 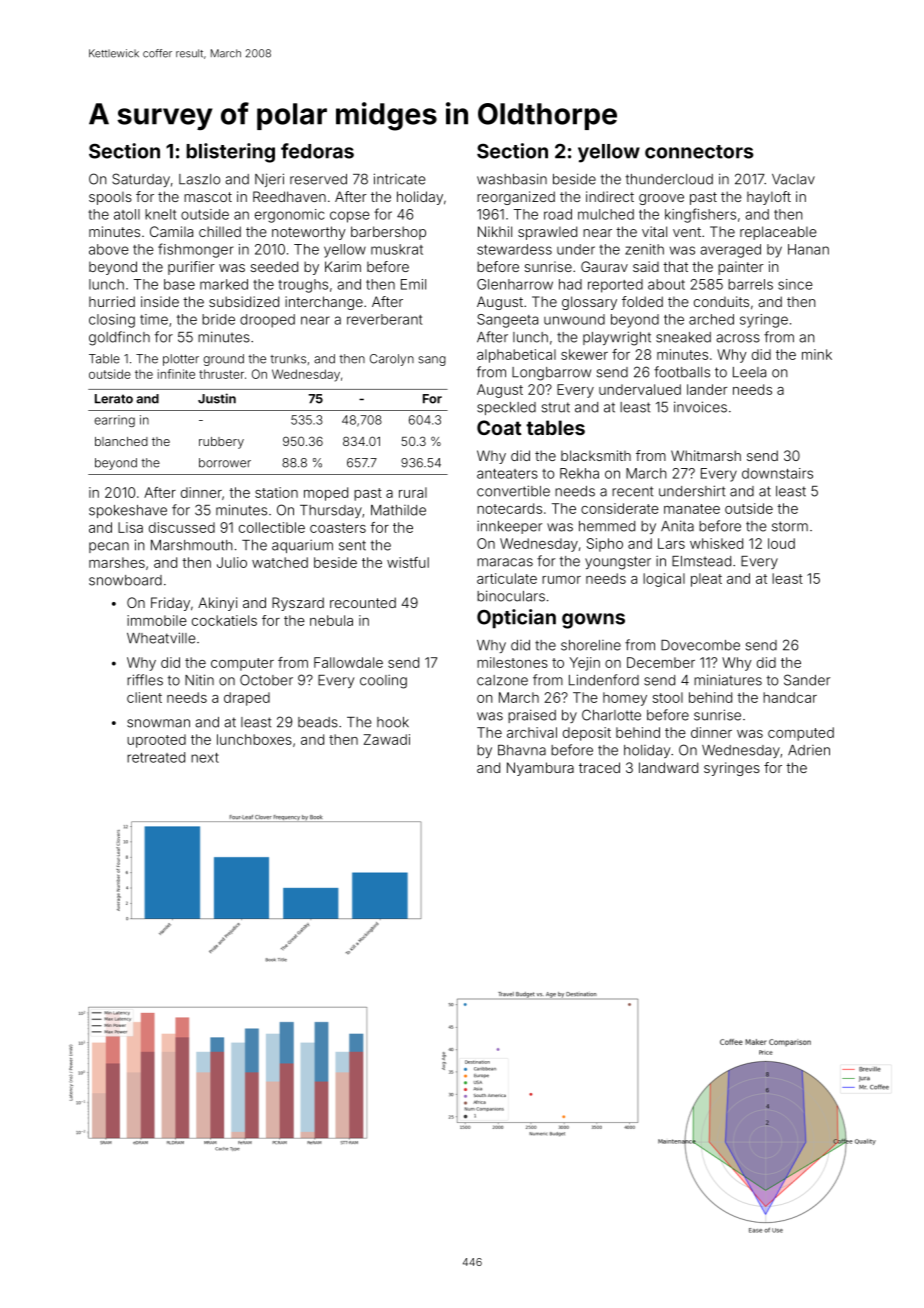 What do you see at coordinates (706, 455) in the page?
I see `Whitmarsh` at bounding box center [706, 455].
